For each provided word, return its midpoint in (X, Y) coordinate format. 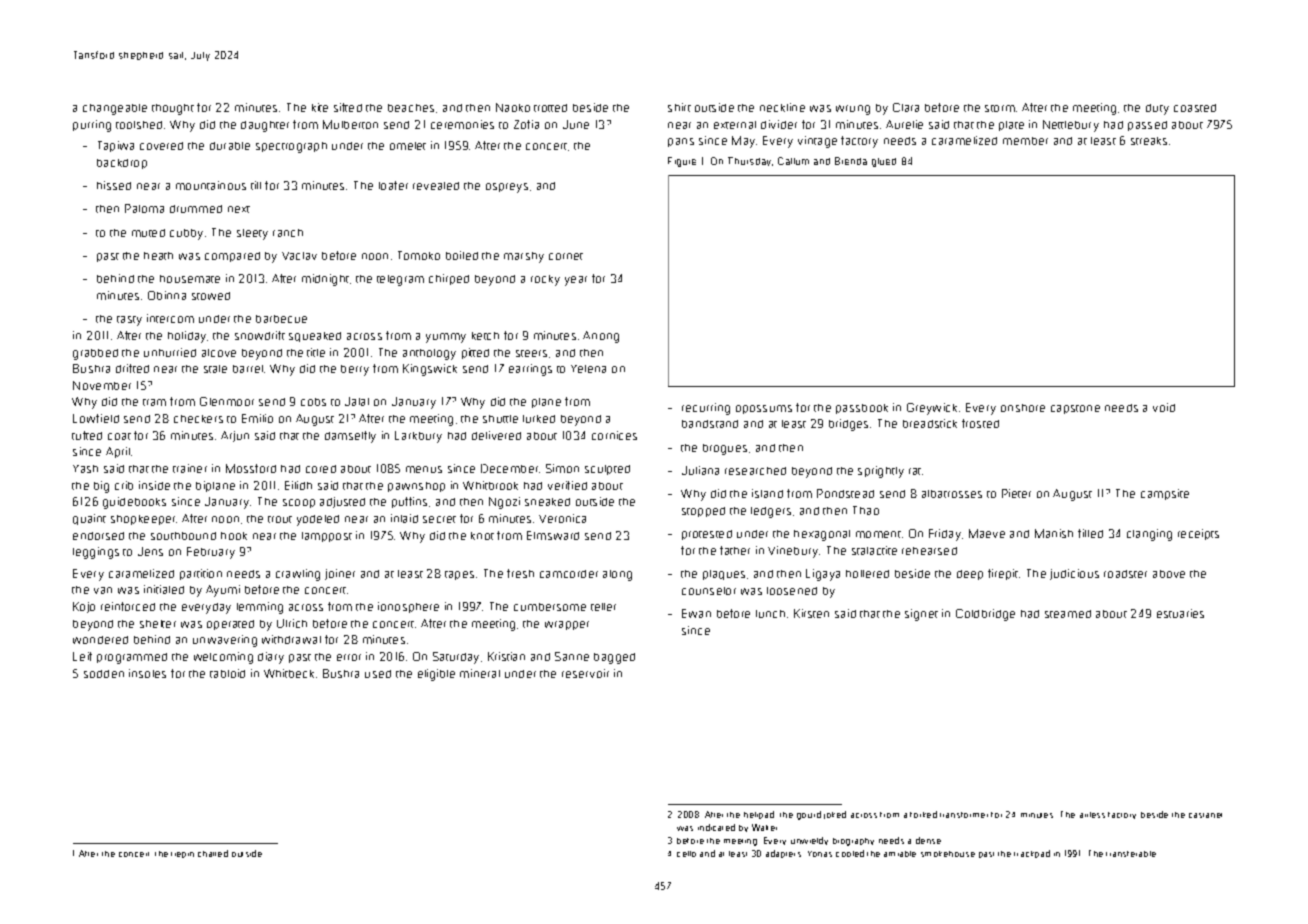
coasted (1195, 108)
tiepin (182, 855)
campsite (1165, 494)
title (316, 352)
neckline (782, 107)
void (1164, 407)
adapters (783, 854)
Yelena (588, 369)
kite (320, 107)
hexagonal (822, 535)
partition (201, 574)
